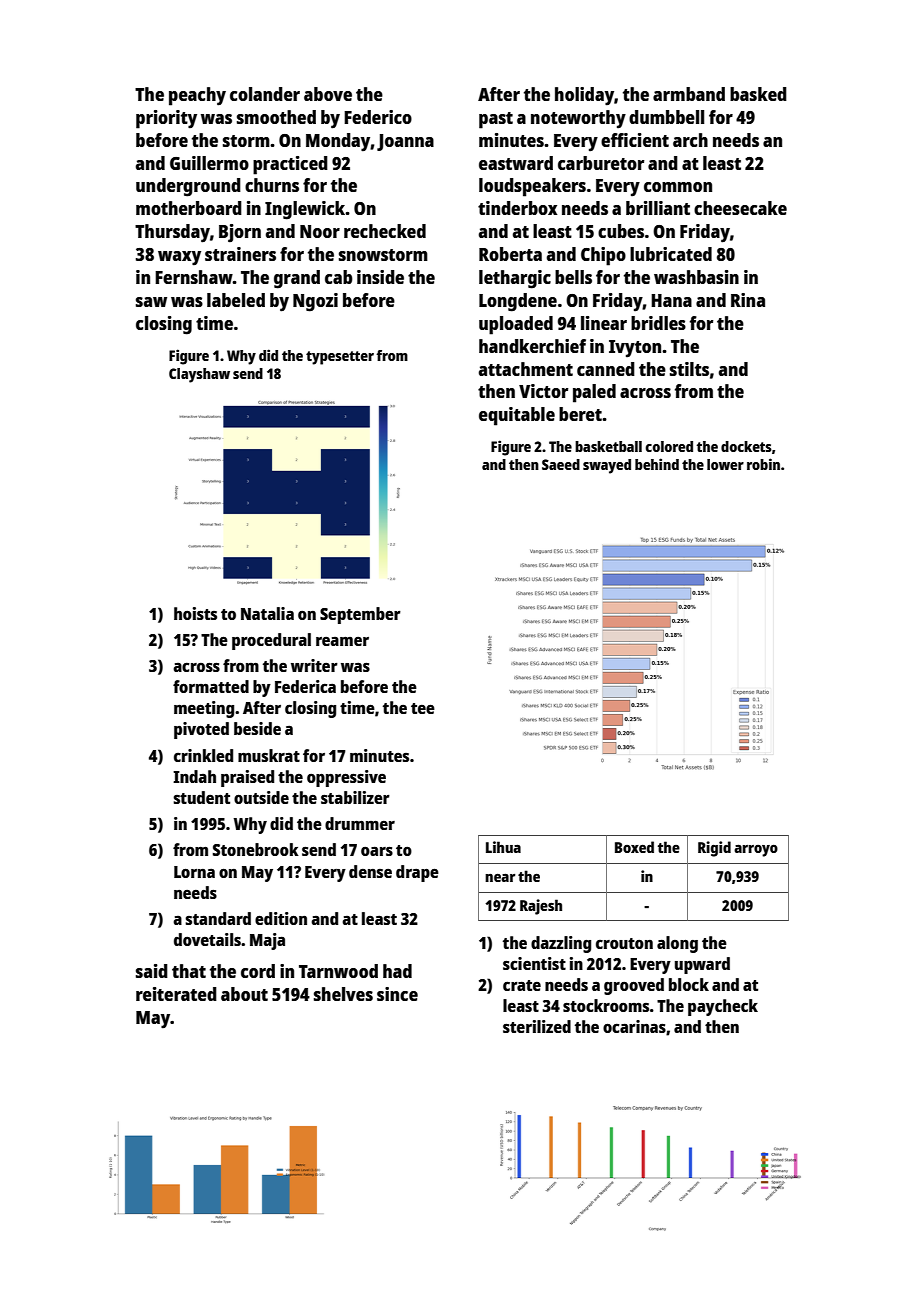 This screenshot has height=1311, width=924. Describe the element at coordinates (578, 119) in the screenshot. I see `noteworthy` at that location.
